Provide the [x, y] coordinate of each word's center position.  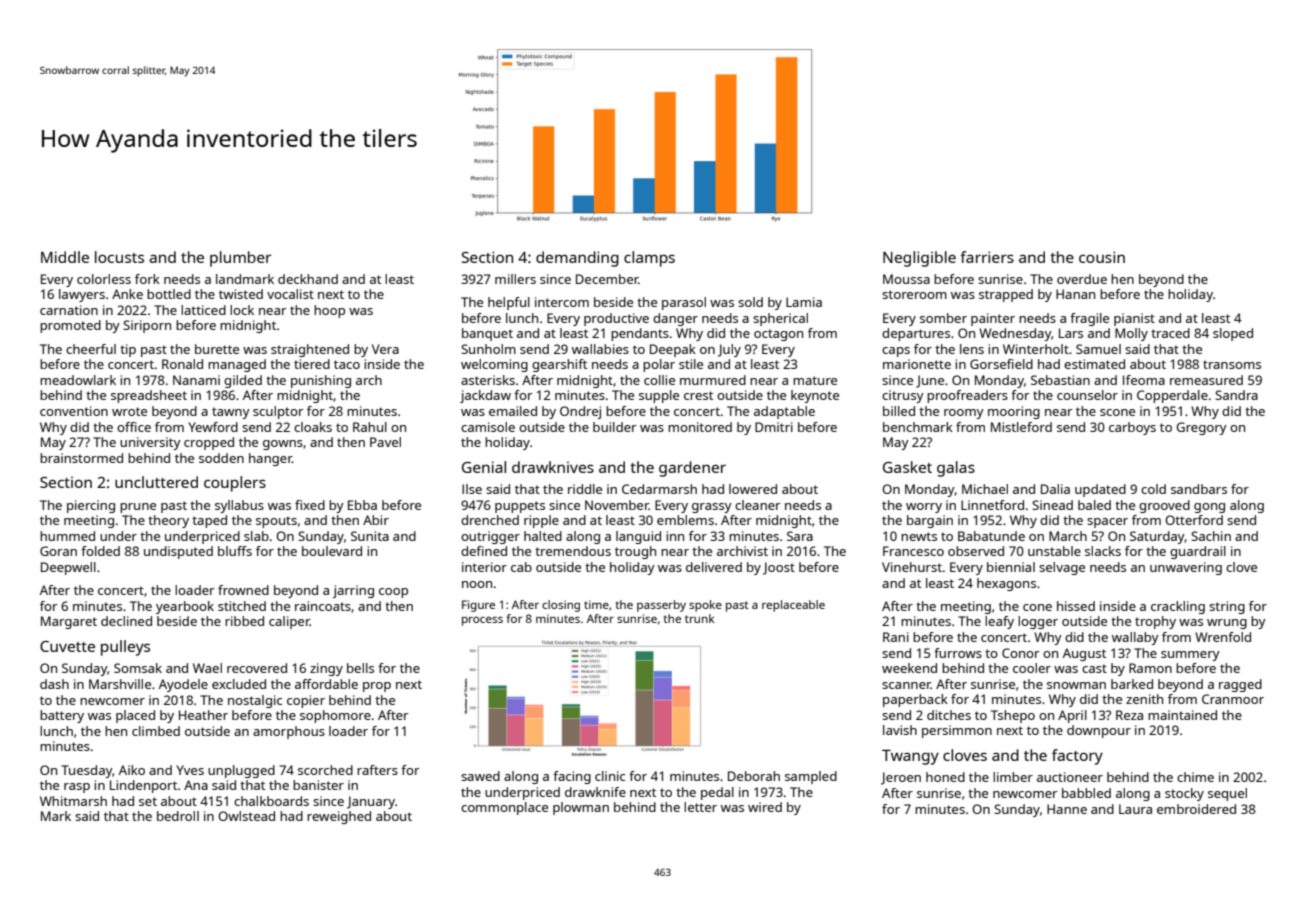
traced [1170, 333]
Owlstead [246, 816]
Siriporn [147, 326]
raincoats [323, 606]
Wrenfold [1223, 637]
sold [750, 302]
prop [377, 687]
